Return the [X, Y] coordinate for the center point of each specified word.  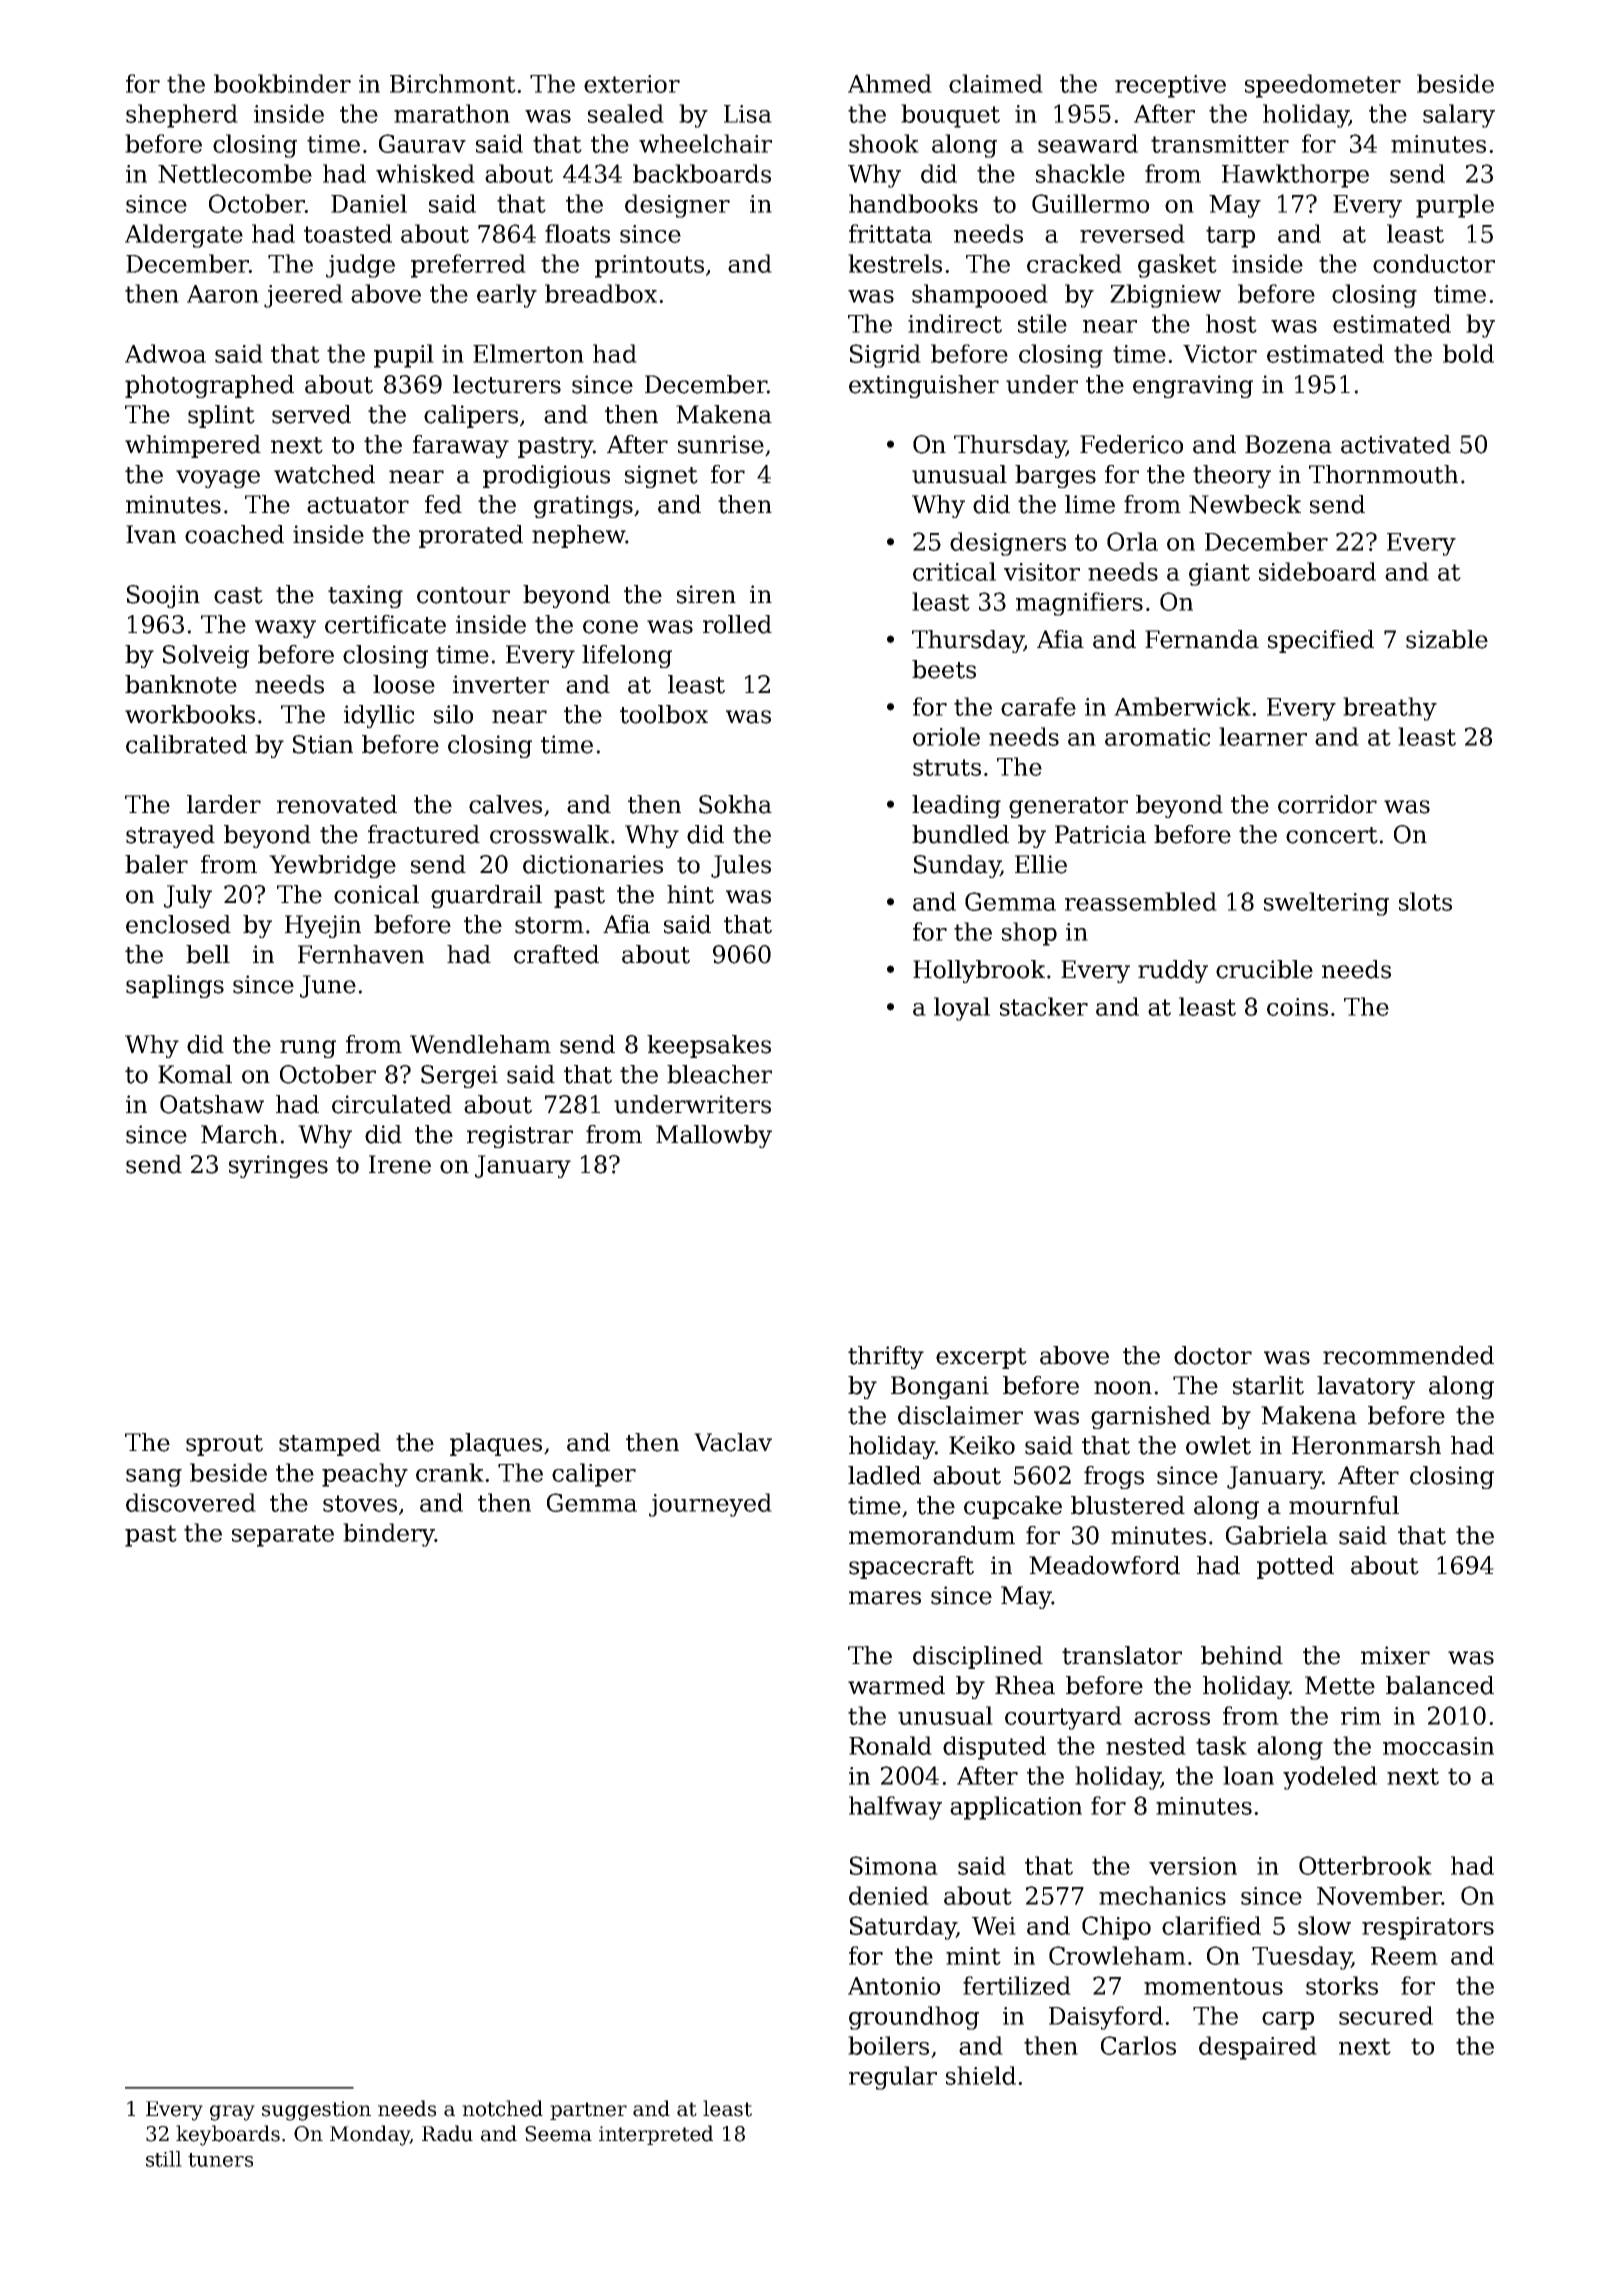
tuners [220, 2160]
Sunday [957, 866]
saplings [175, 986]
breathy [1390, 709]
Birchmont [453, 83]
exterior [632, 84]
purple [1455, 206]
